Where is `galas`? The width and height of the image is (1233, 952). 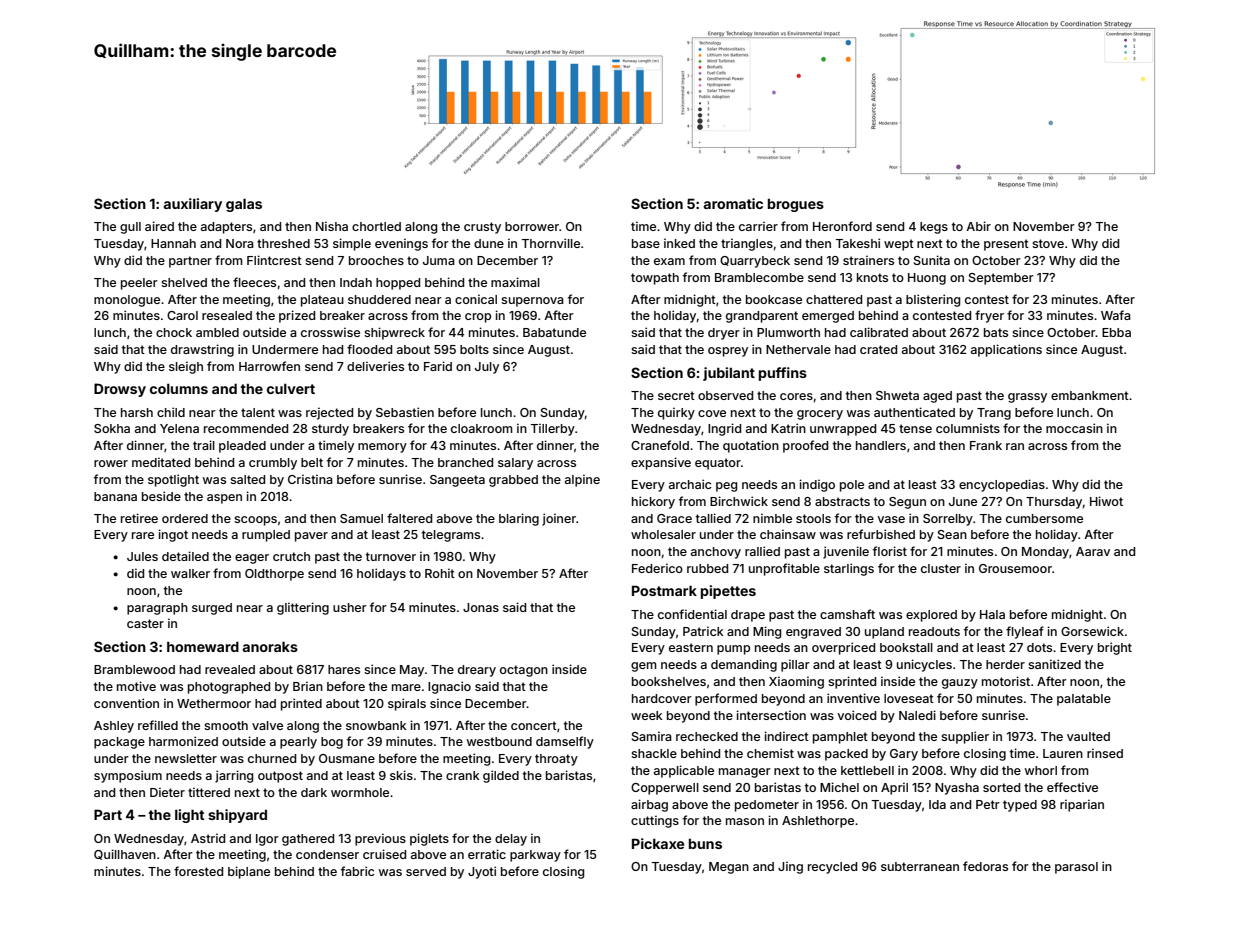 galas is located at coordinates (244, 205).
